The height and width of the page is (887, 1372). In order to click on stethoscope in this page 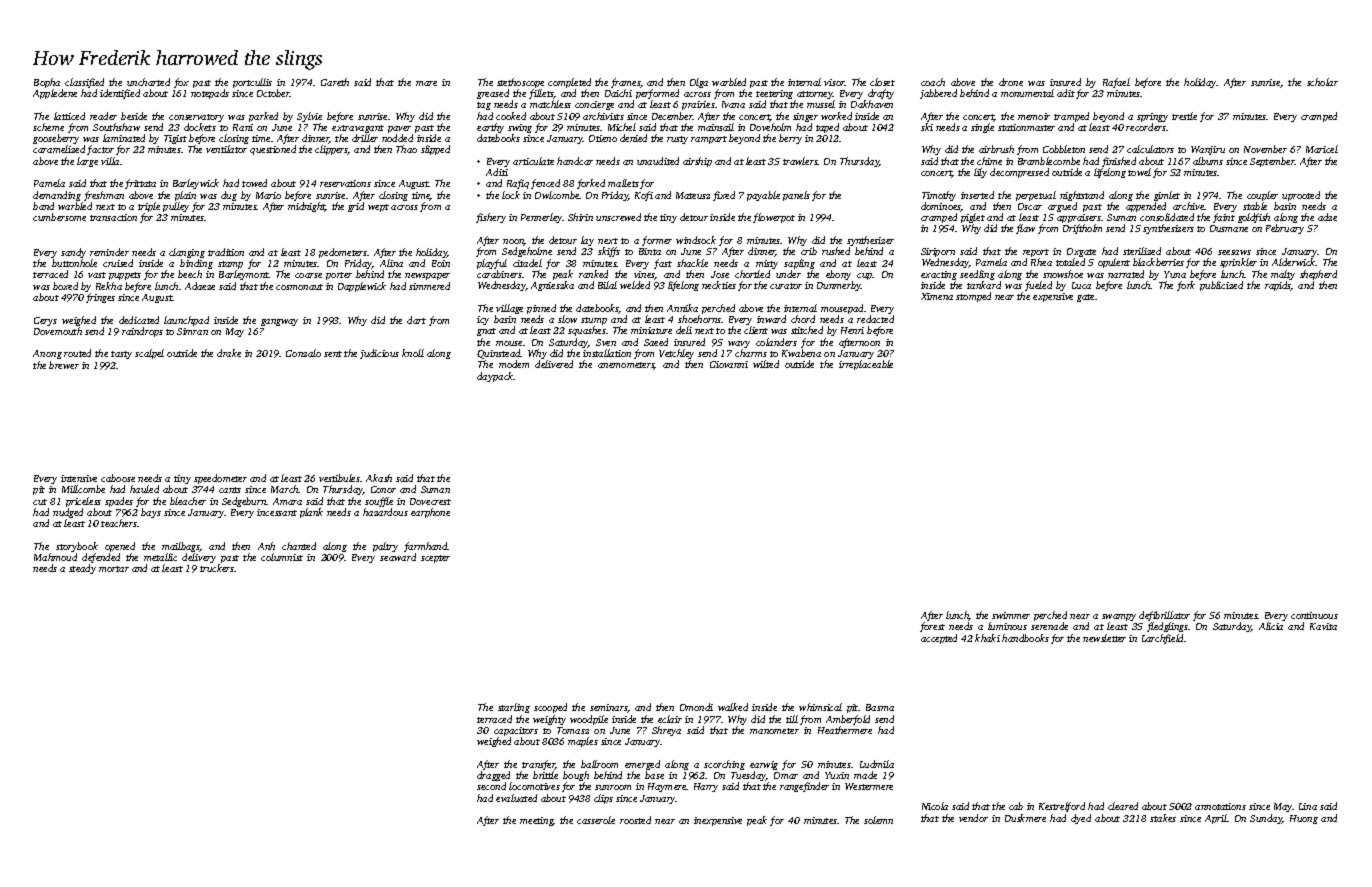, I will do `click(520, 83)`.
